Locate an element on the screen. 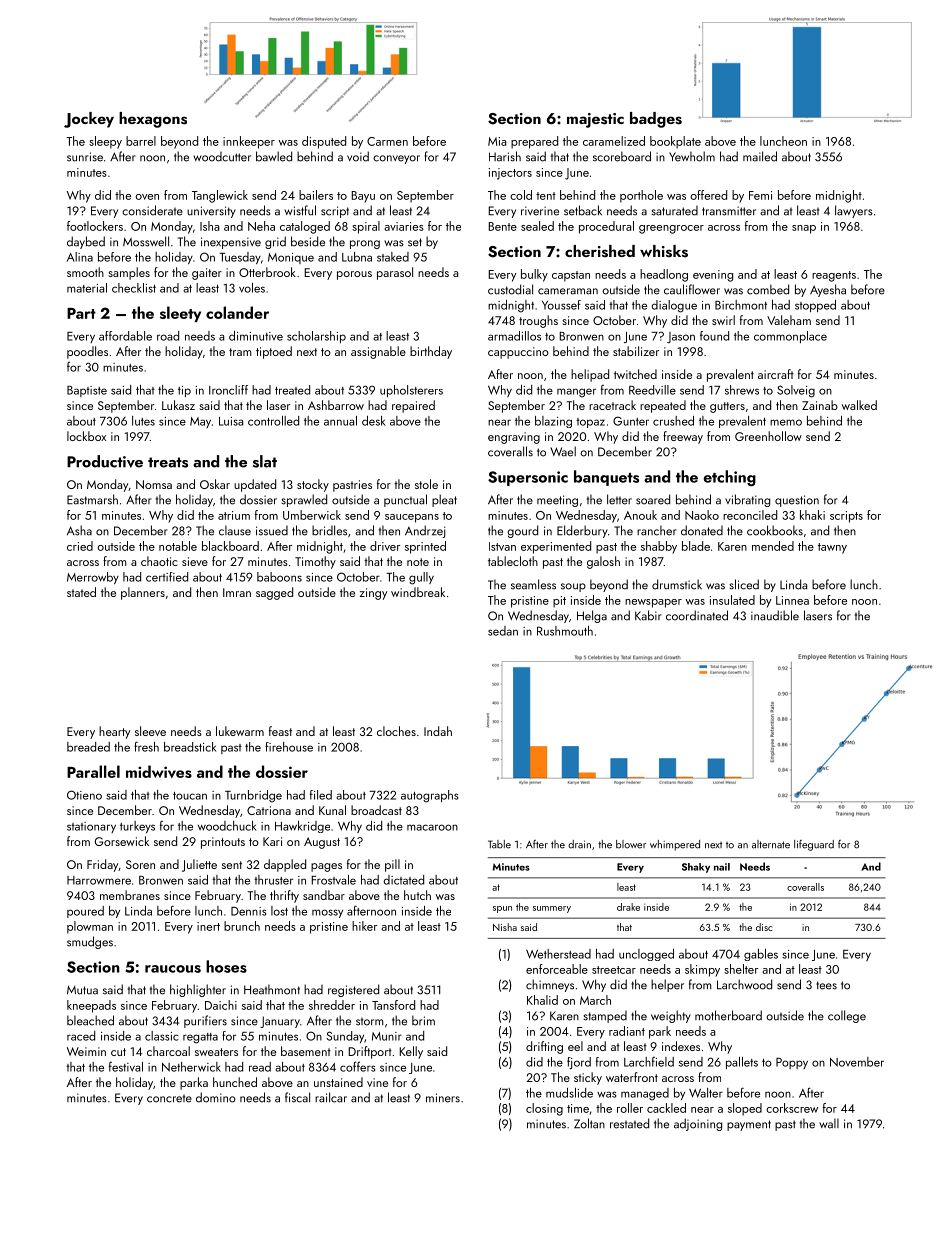 The height and width of the screenshot is (1233, 952). blower is located at coordinates (631, 844).
